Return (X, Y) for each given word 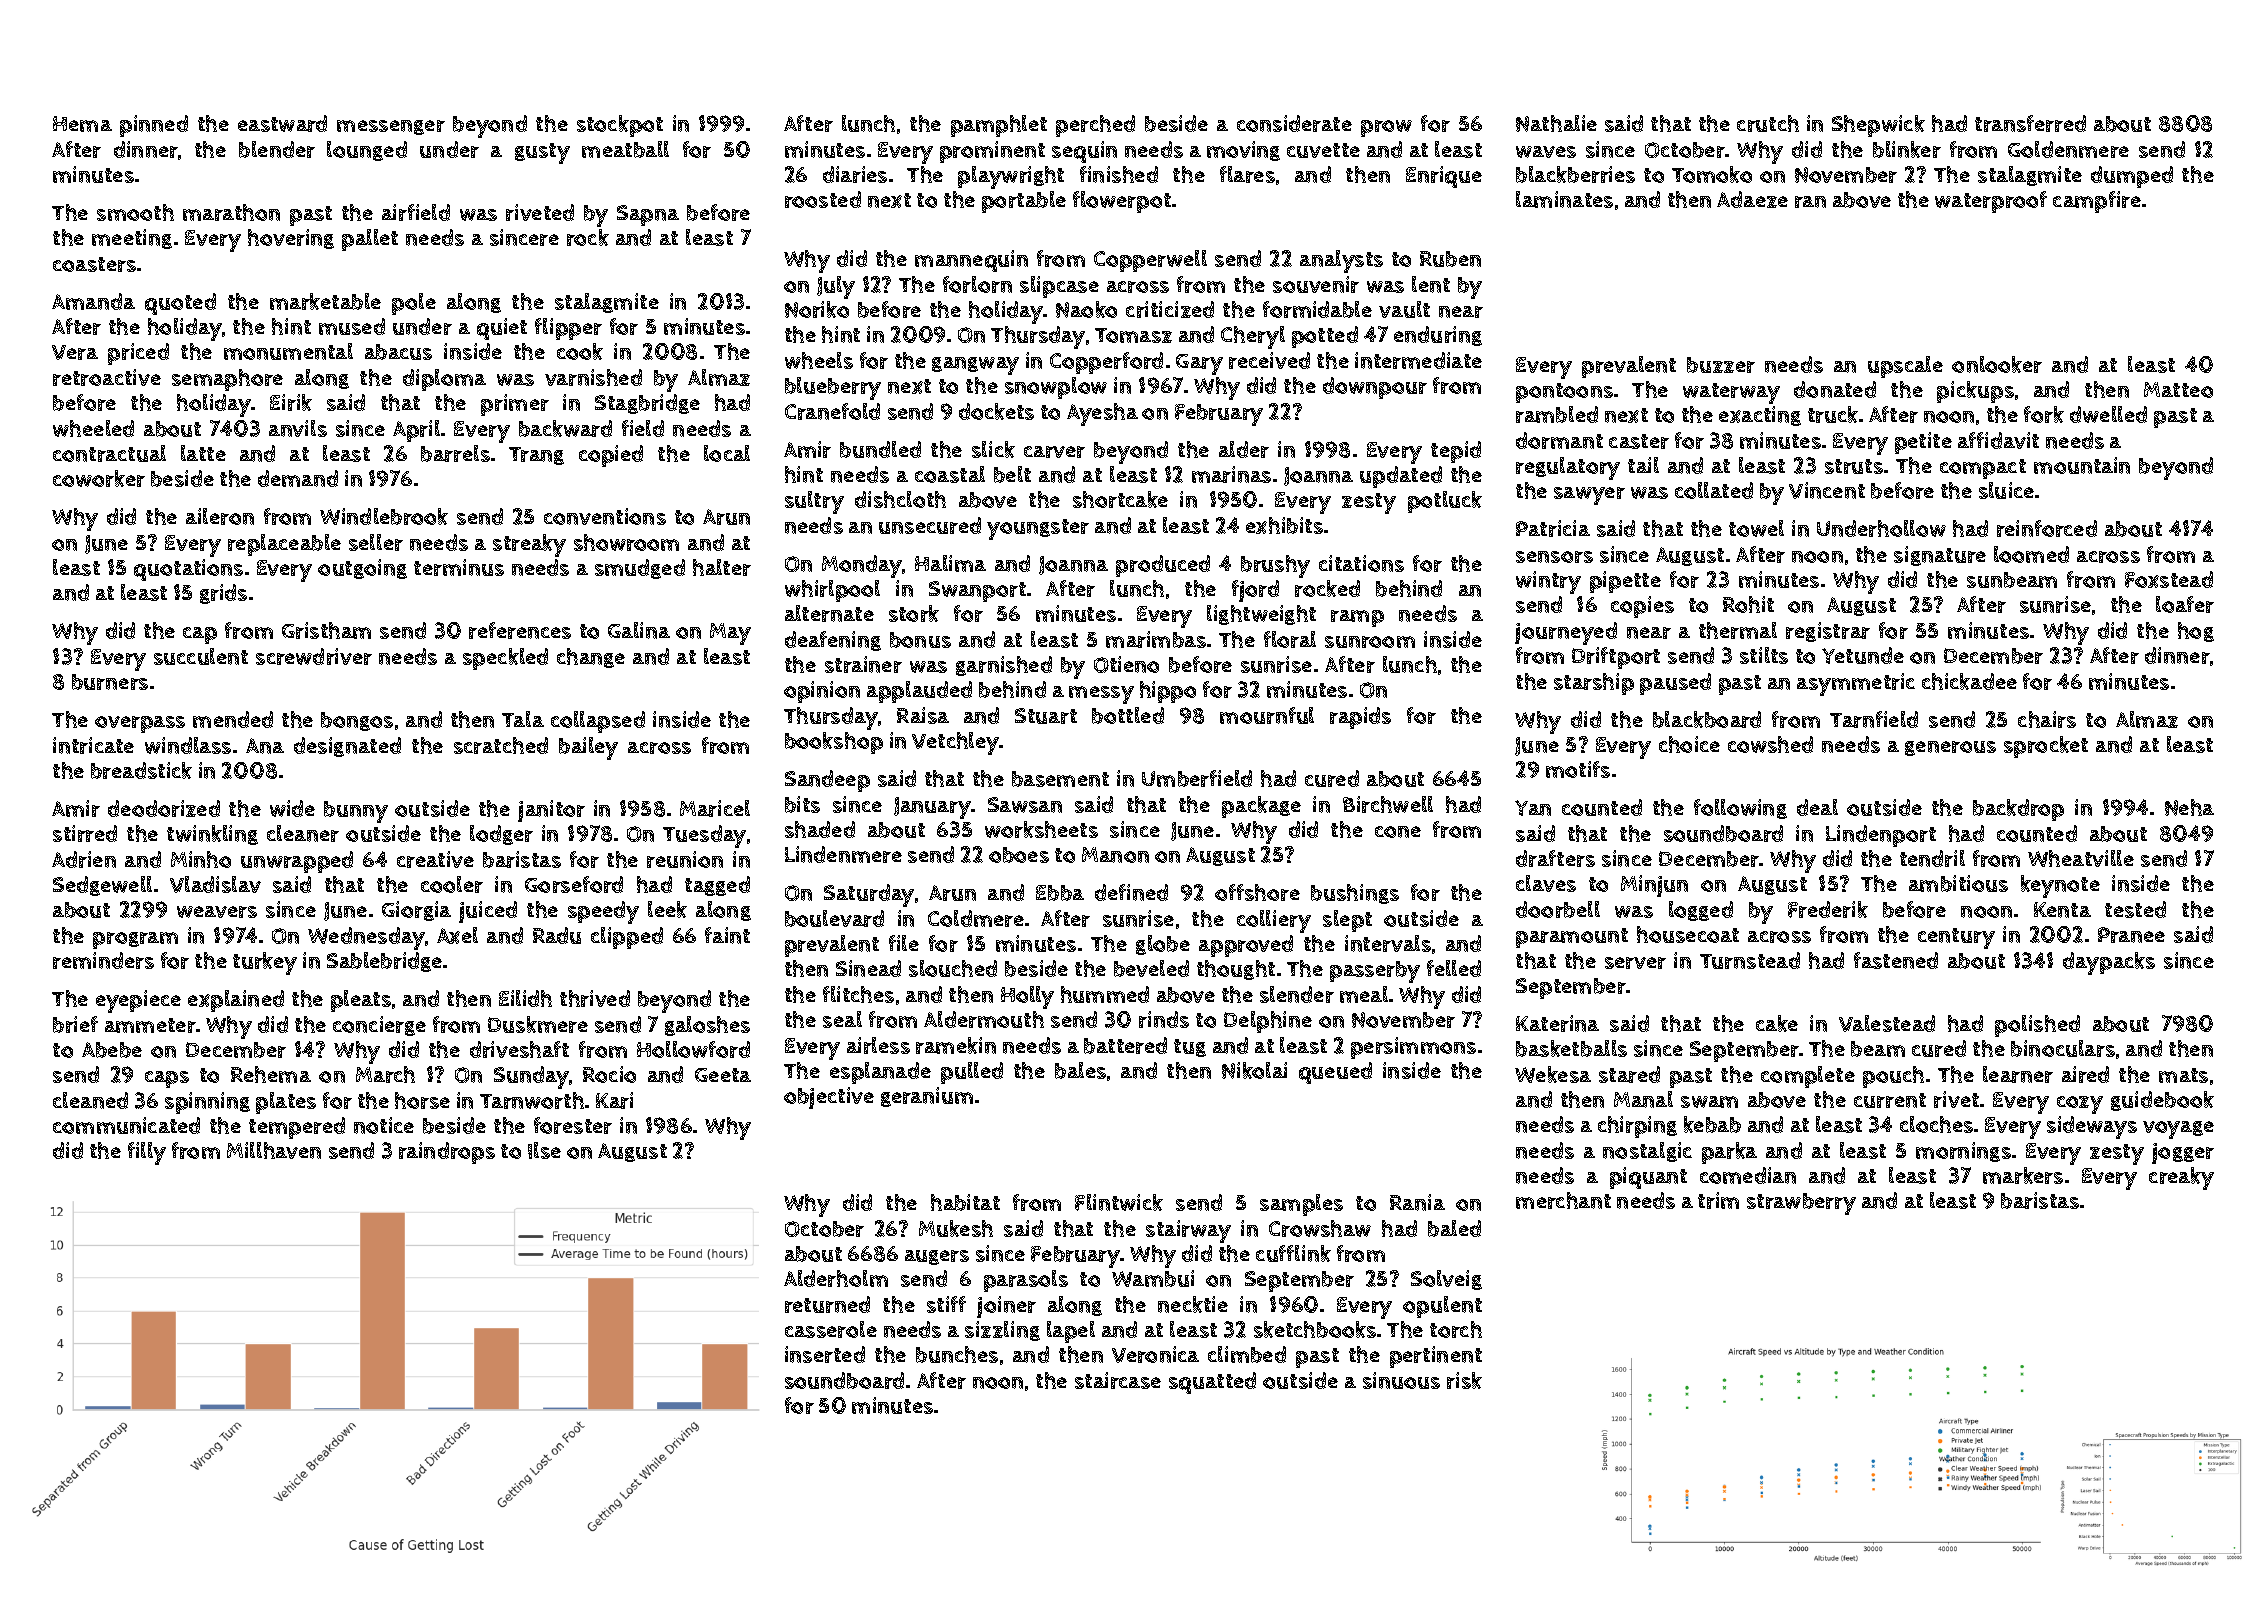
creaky (2181, 1178)
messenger (391, 127)
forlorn (977, 284)
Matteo (2178, 390)
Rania (1417, 1202)
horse (422, 1100)
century (1956, 938)
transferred (2030, 123)
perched (1095, 126)
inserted (825, 1354)
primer (515, 405)
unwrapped (297, 862)
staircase (1118, 1380)
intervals (1388, 943)
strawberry (1801, 1204)
